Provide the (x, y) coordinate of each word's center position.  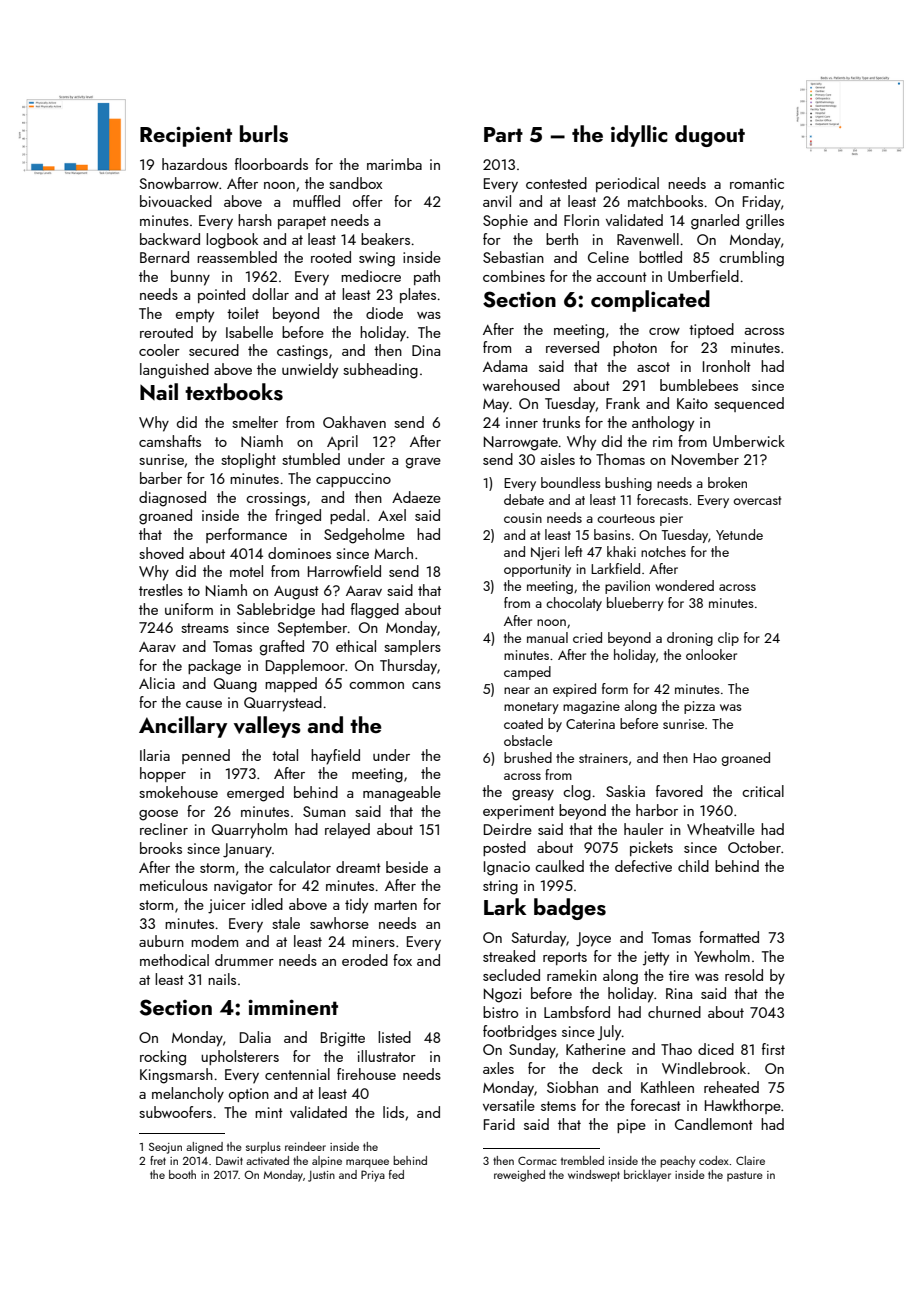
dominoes (299, 553)
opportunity (537, 570)
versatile (509, 1105)
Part (503, 134)
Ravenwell (648, 239)
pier (671, 519)
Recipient (186, 136)
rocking (163, 1058)
